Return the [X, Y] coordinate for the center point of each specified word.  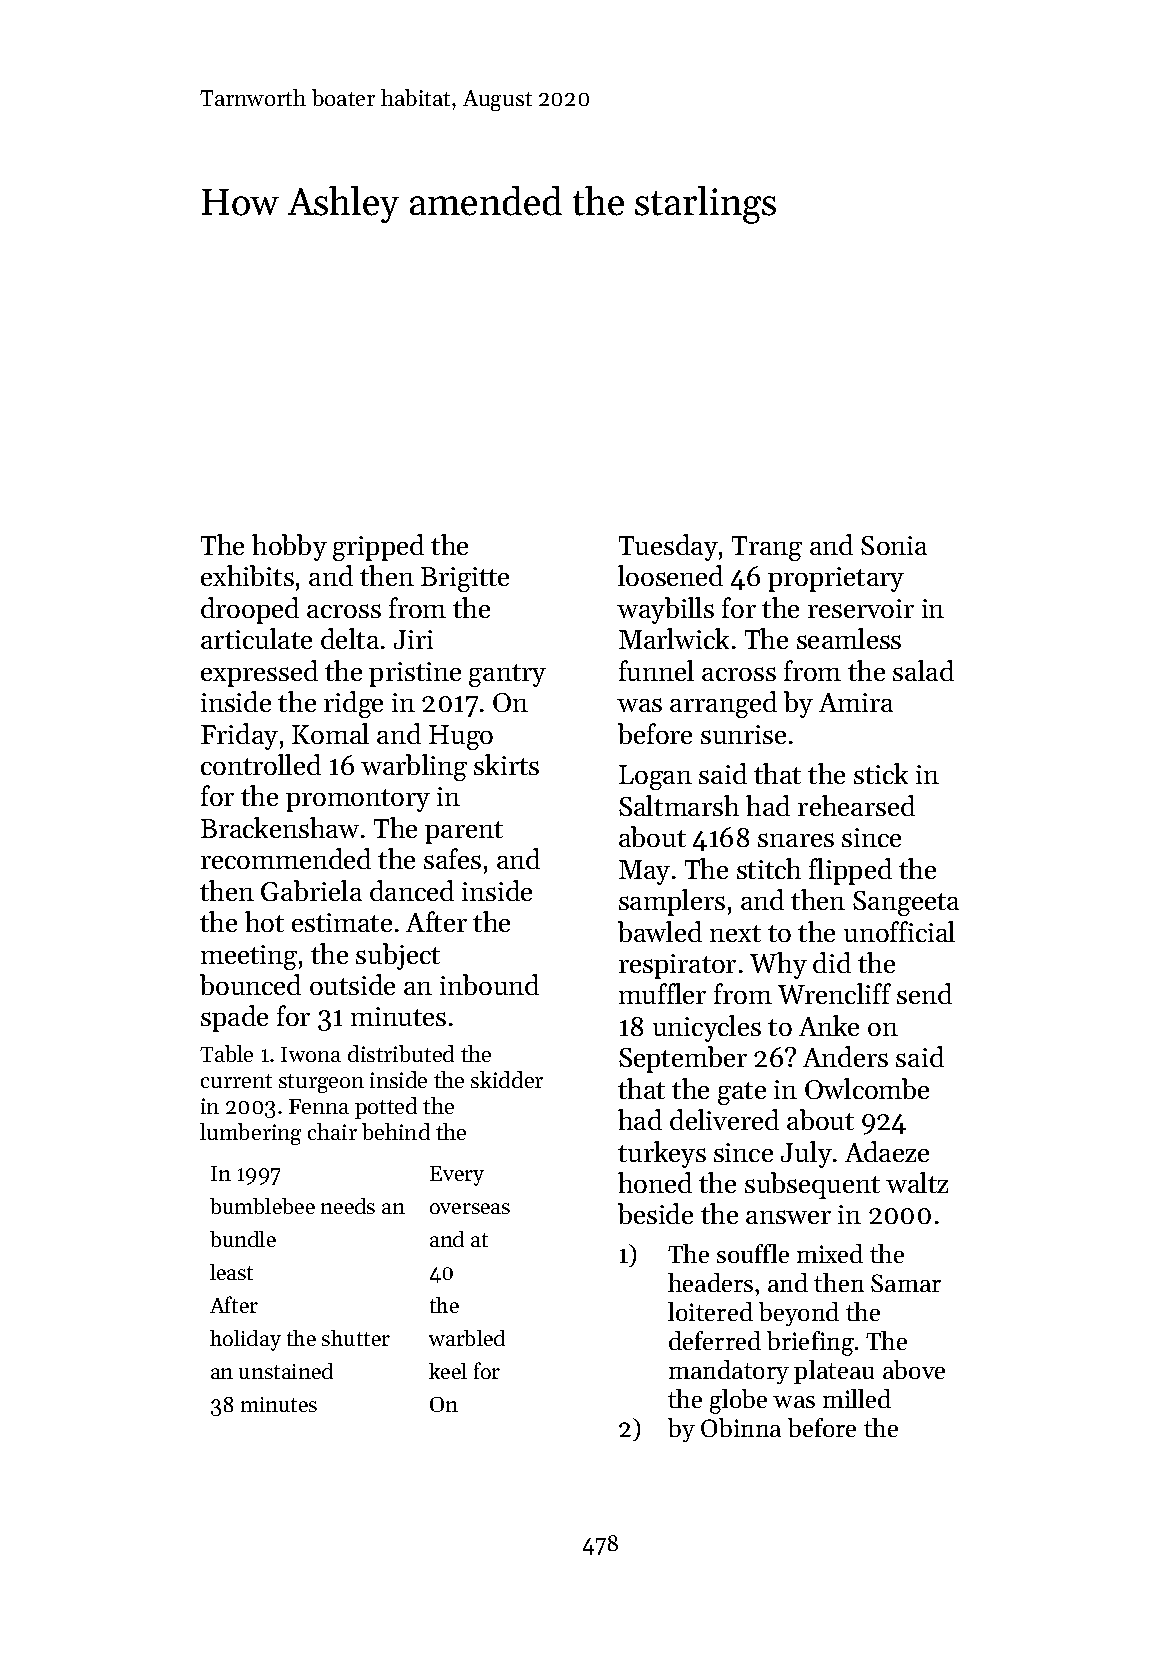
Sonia [894, 545]
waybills [665, 610]
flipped [850, 871]
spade [234, 1018]
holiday [245, 1340]
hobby [289, 547]
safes [452, 858]
